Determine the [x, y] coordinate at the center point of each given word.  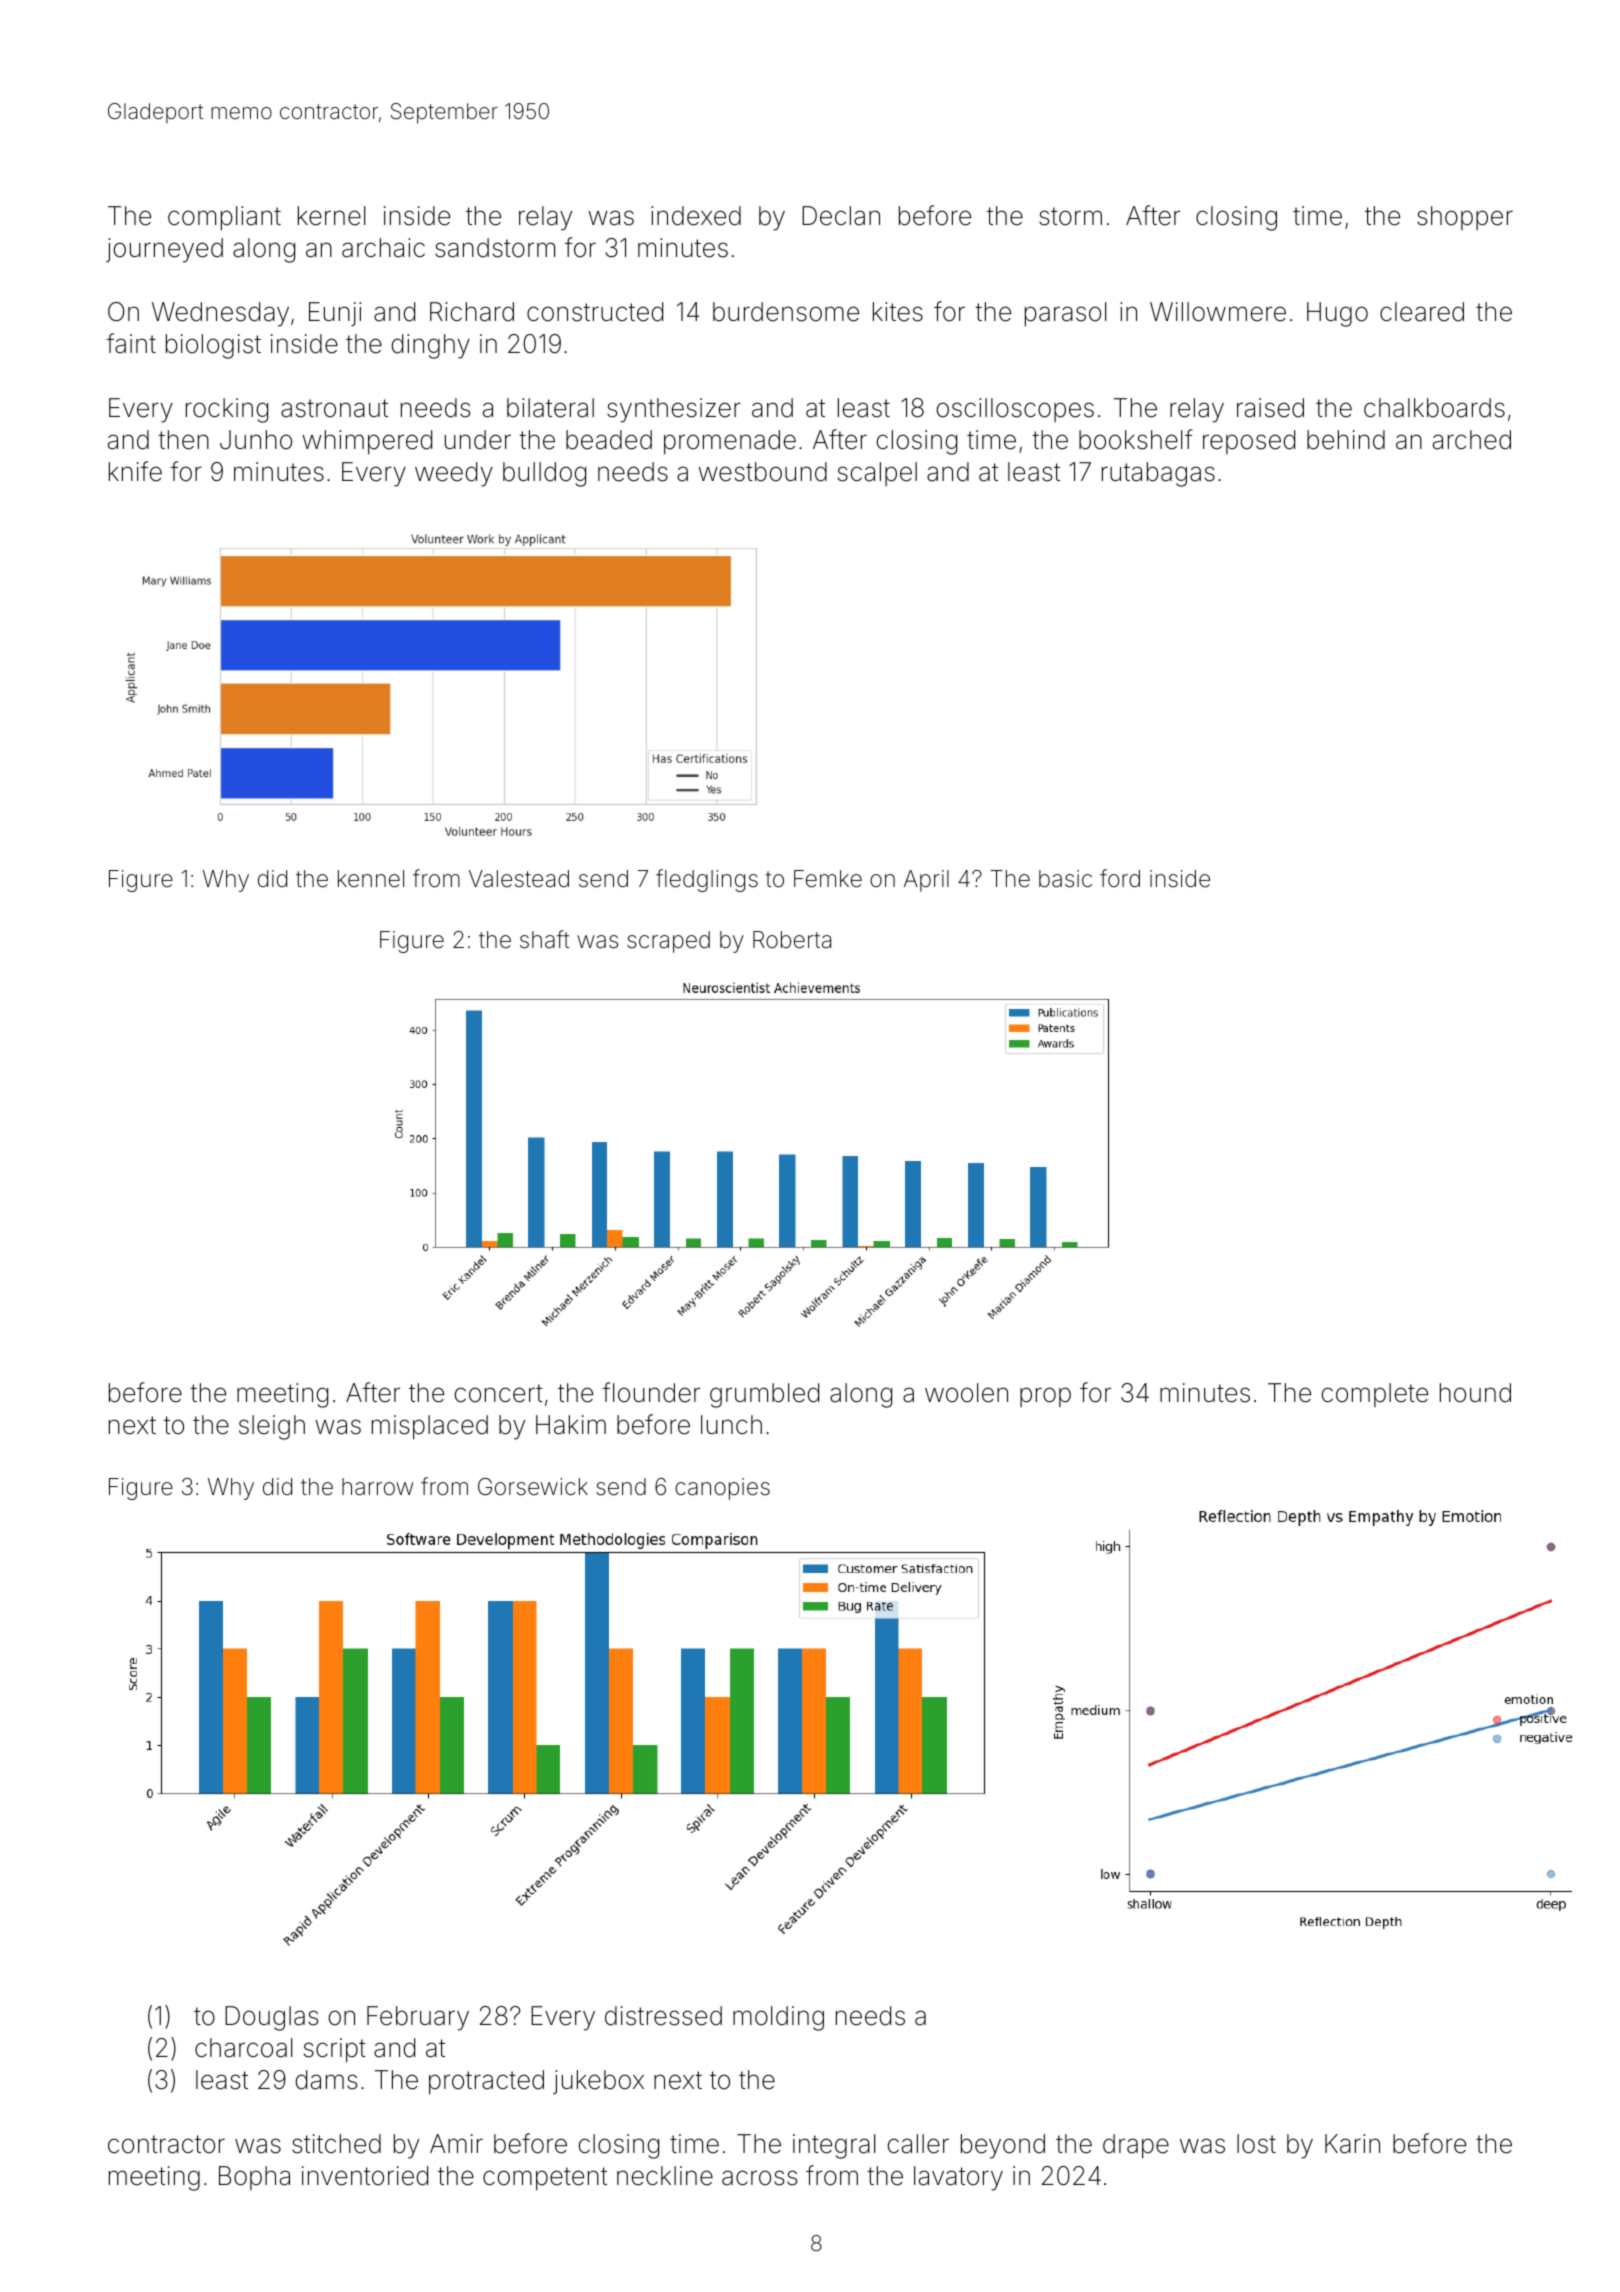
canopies [722, 1489]
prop [1045, 1397]
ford [1120, 878]
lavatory [958, 2178]
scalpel [877, 474]
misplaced [430, 1427]
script [335, 2050]
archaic [383, 248]
